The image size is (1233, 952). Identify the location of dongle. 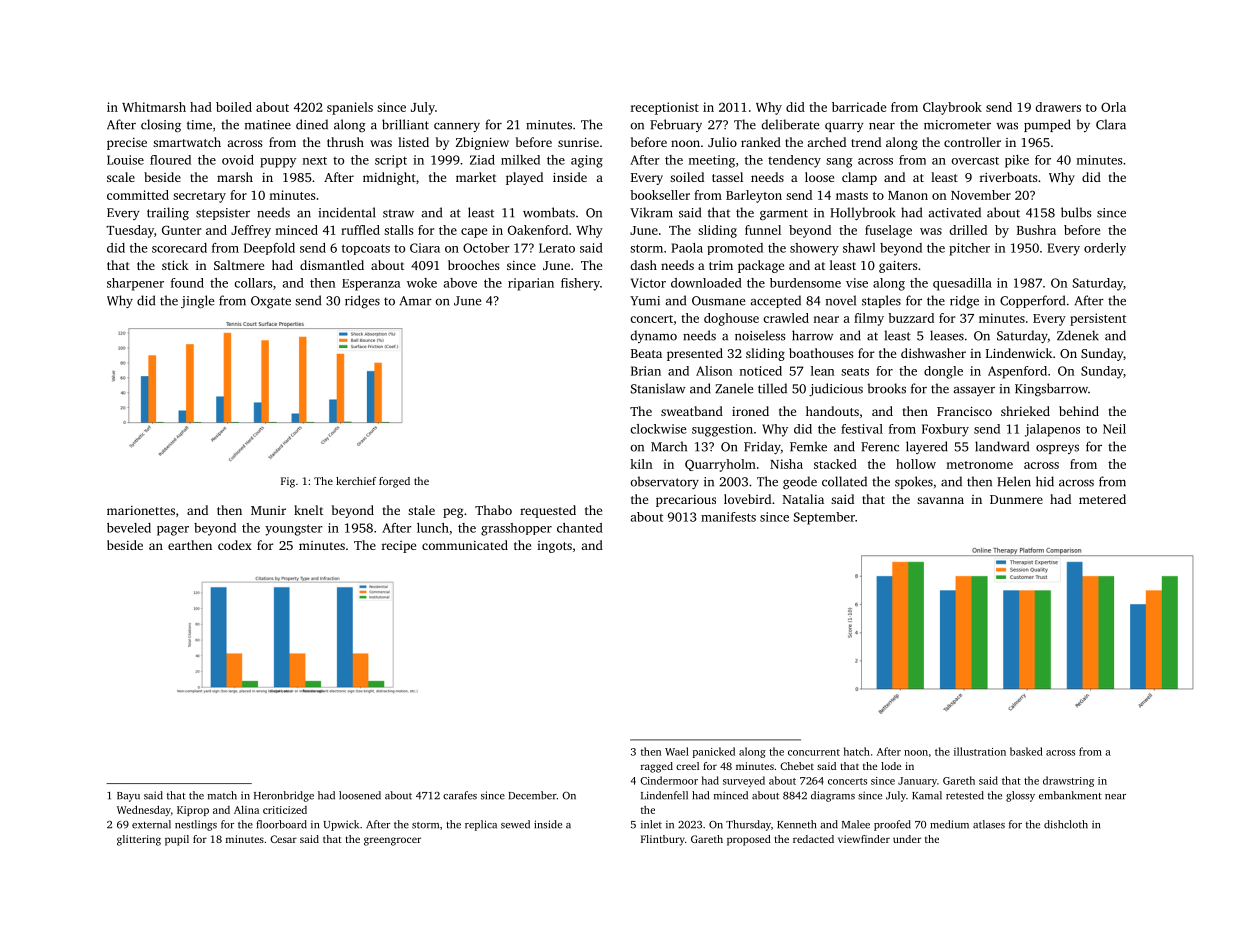
(943, 372).
